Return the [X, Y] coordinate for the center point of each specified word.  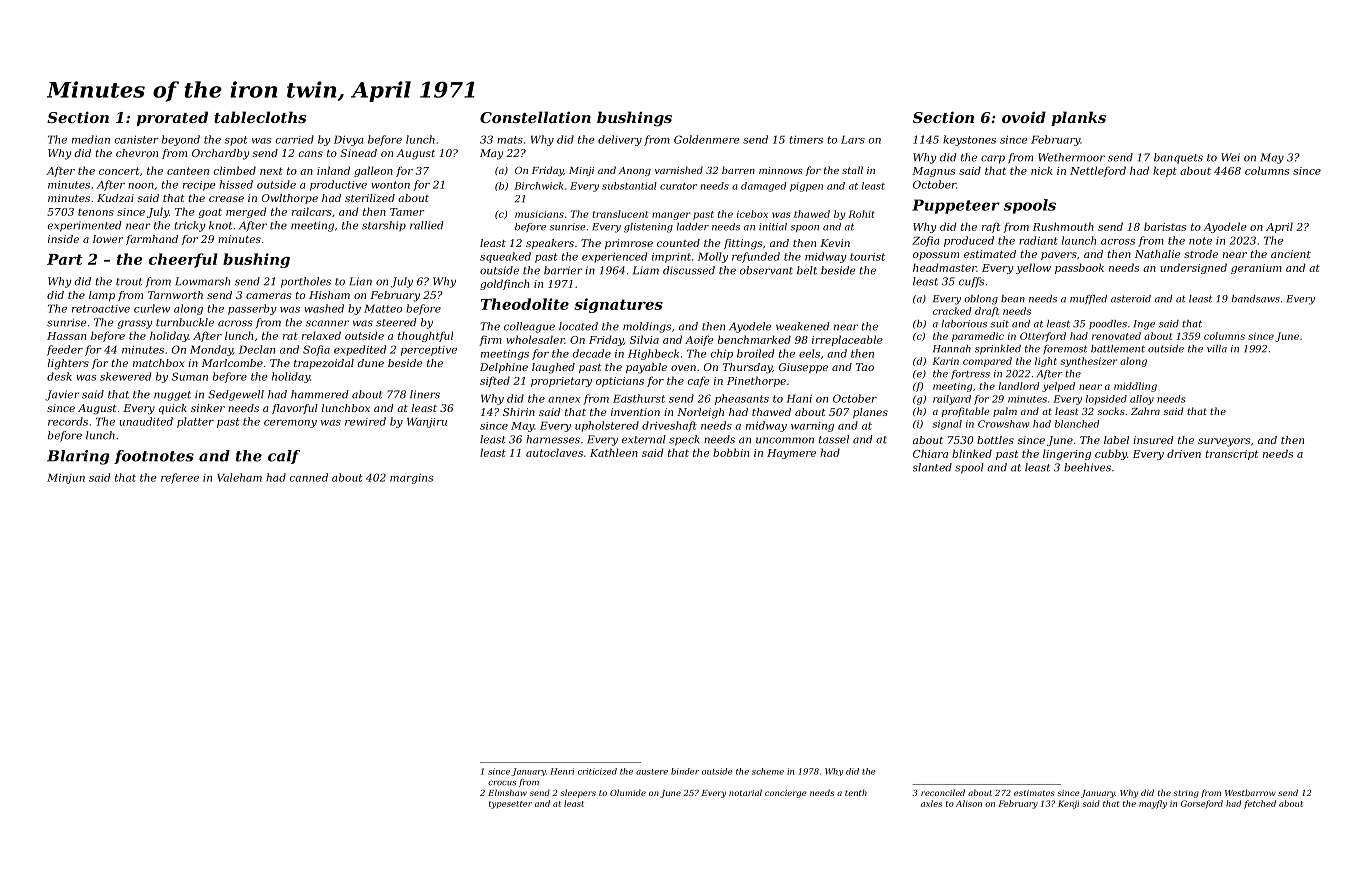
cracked [952, 311]
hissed [236, 184]
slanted [932, 467]
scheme [768, 771]
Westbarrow [1250, 792]
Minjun [66, 478]
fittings [743, 244]
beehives [1087, 467]
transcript [1232, 455]
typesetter [510, 805]
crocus [502, 783]
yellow [1033, 268]
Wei [1230, 157]
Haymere [791, 454]
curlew [152, 308]
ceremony [290, 424]
